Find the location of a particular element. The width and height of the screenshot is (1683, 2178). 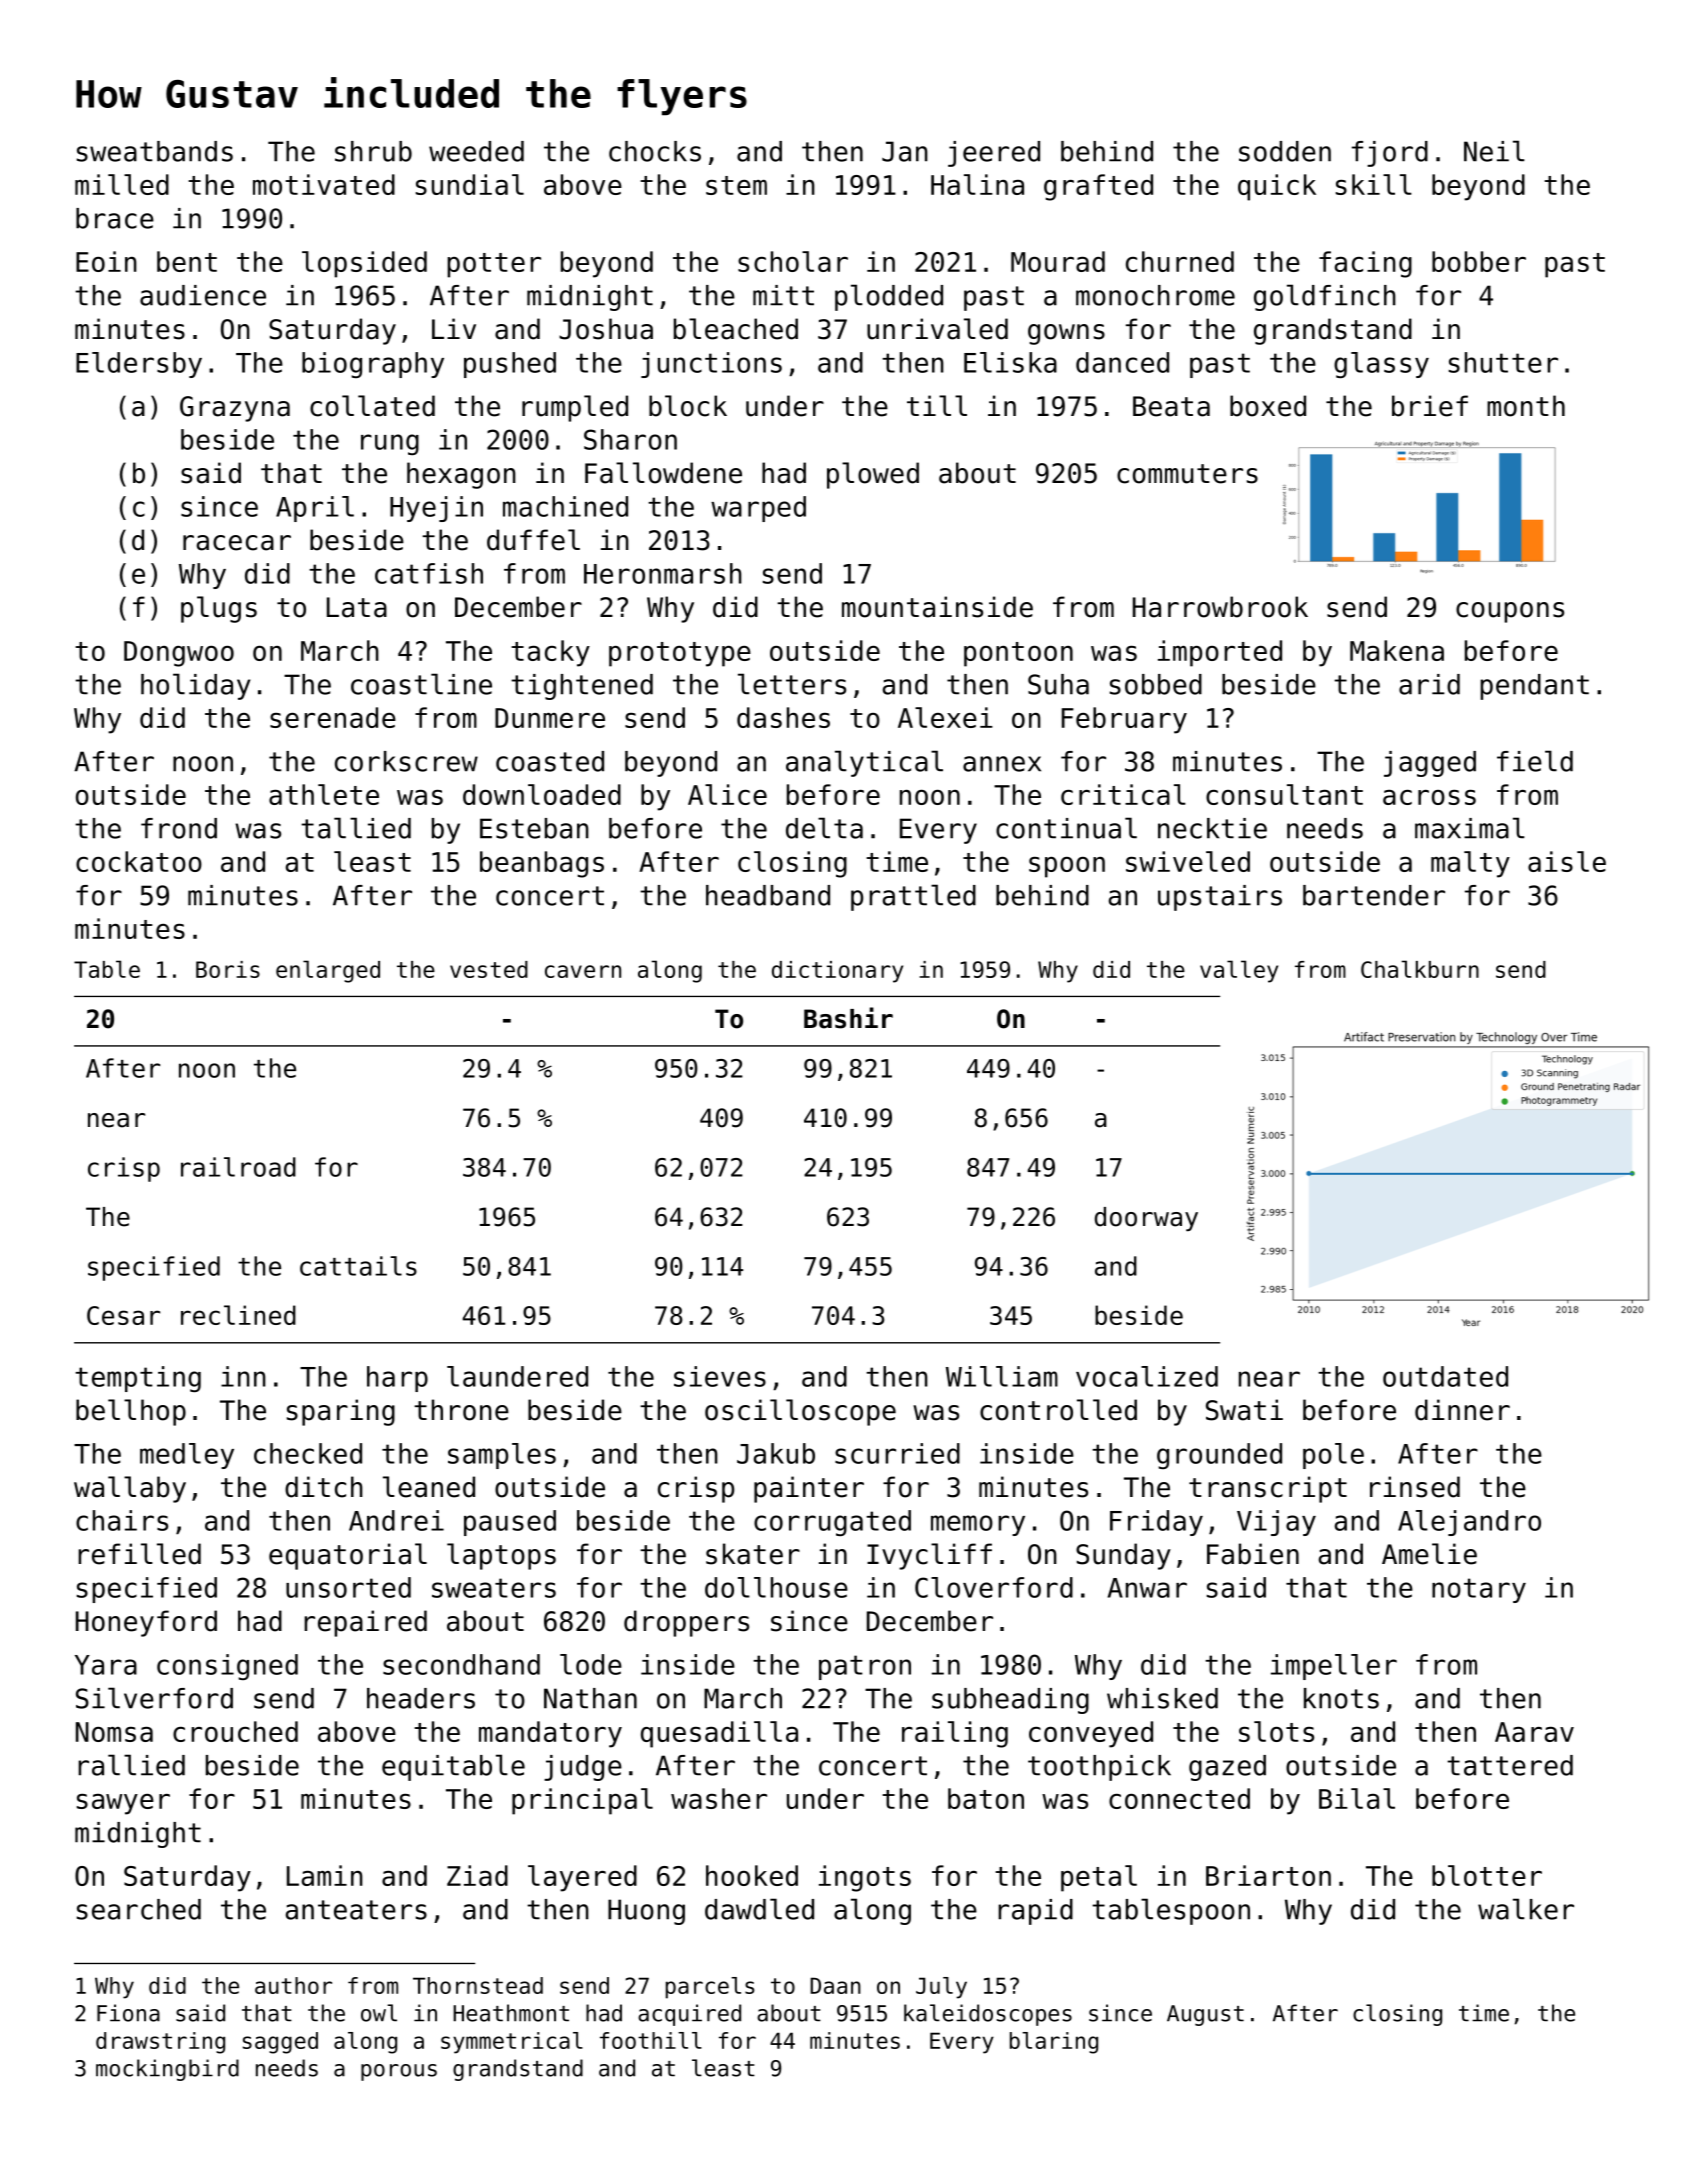

plodded is located at coordinates (889, 297).
